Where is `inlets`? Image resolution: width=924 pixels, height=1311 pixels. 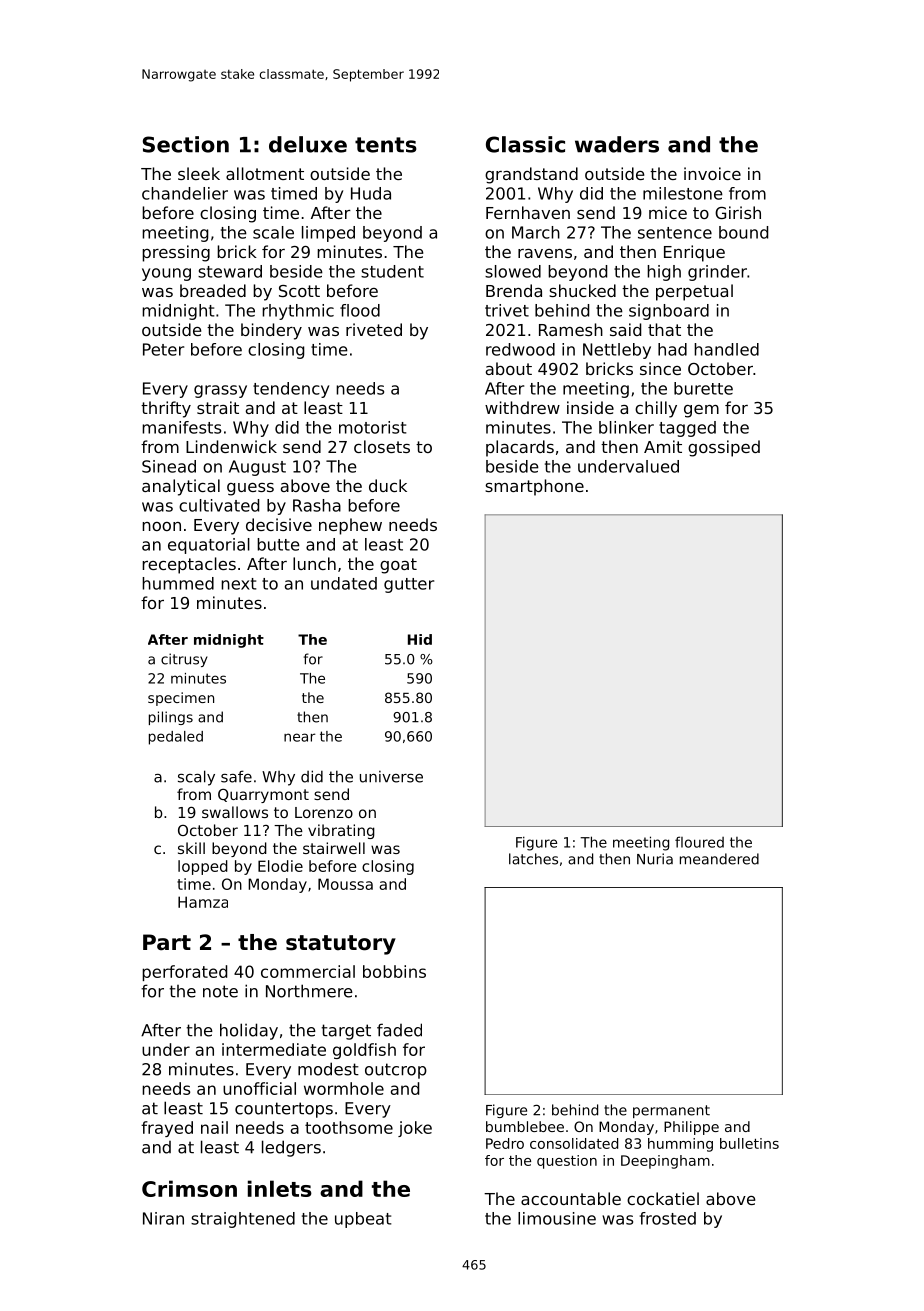 inlets is located at coordinates (280, 1188).
